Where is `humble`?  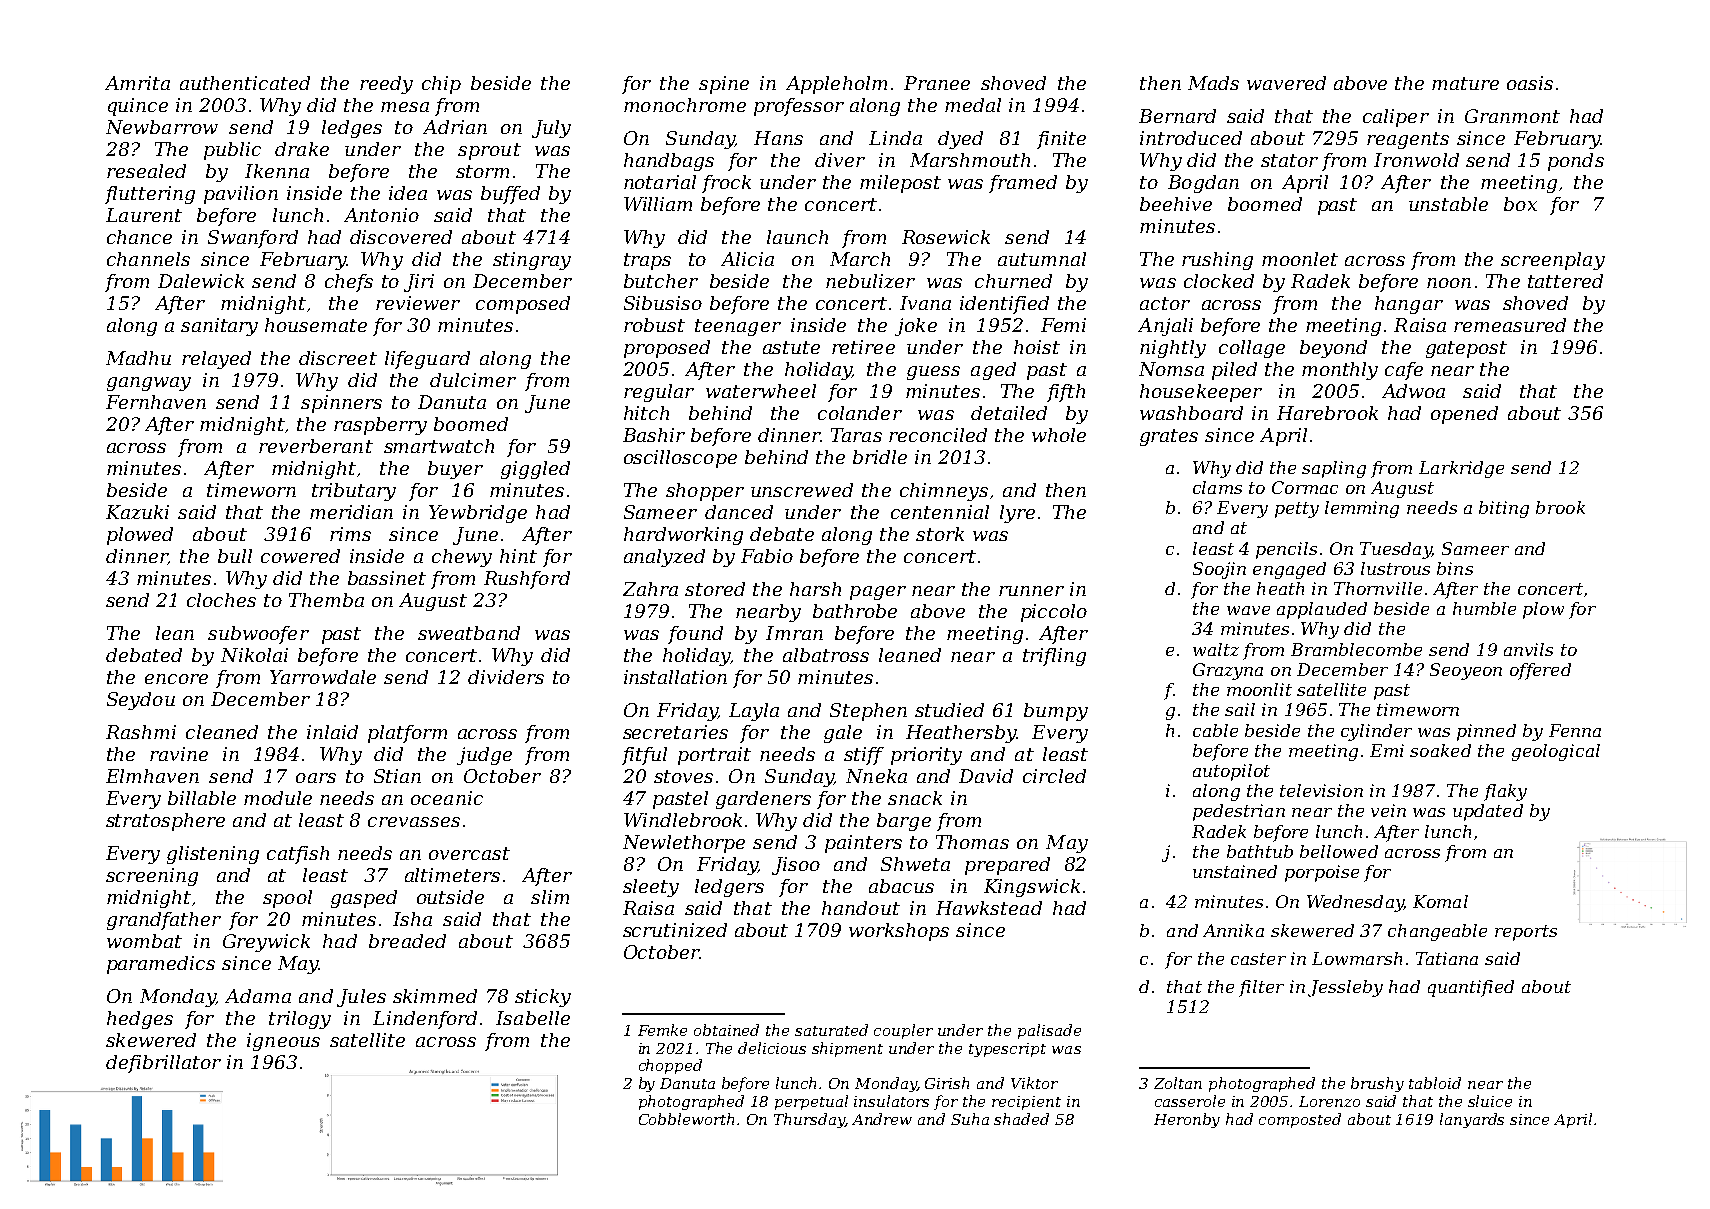 humble is located at coordinates (1484, 608).
